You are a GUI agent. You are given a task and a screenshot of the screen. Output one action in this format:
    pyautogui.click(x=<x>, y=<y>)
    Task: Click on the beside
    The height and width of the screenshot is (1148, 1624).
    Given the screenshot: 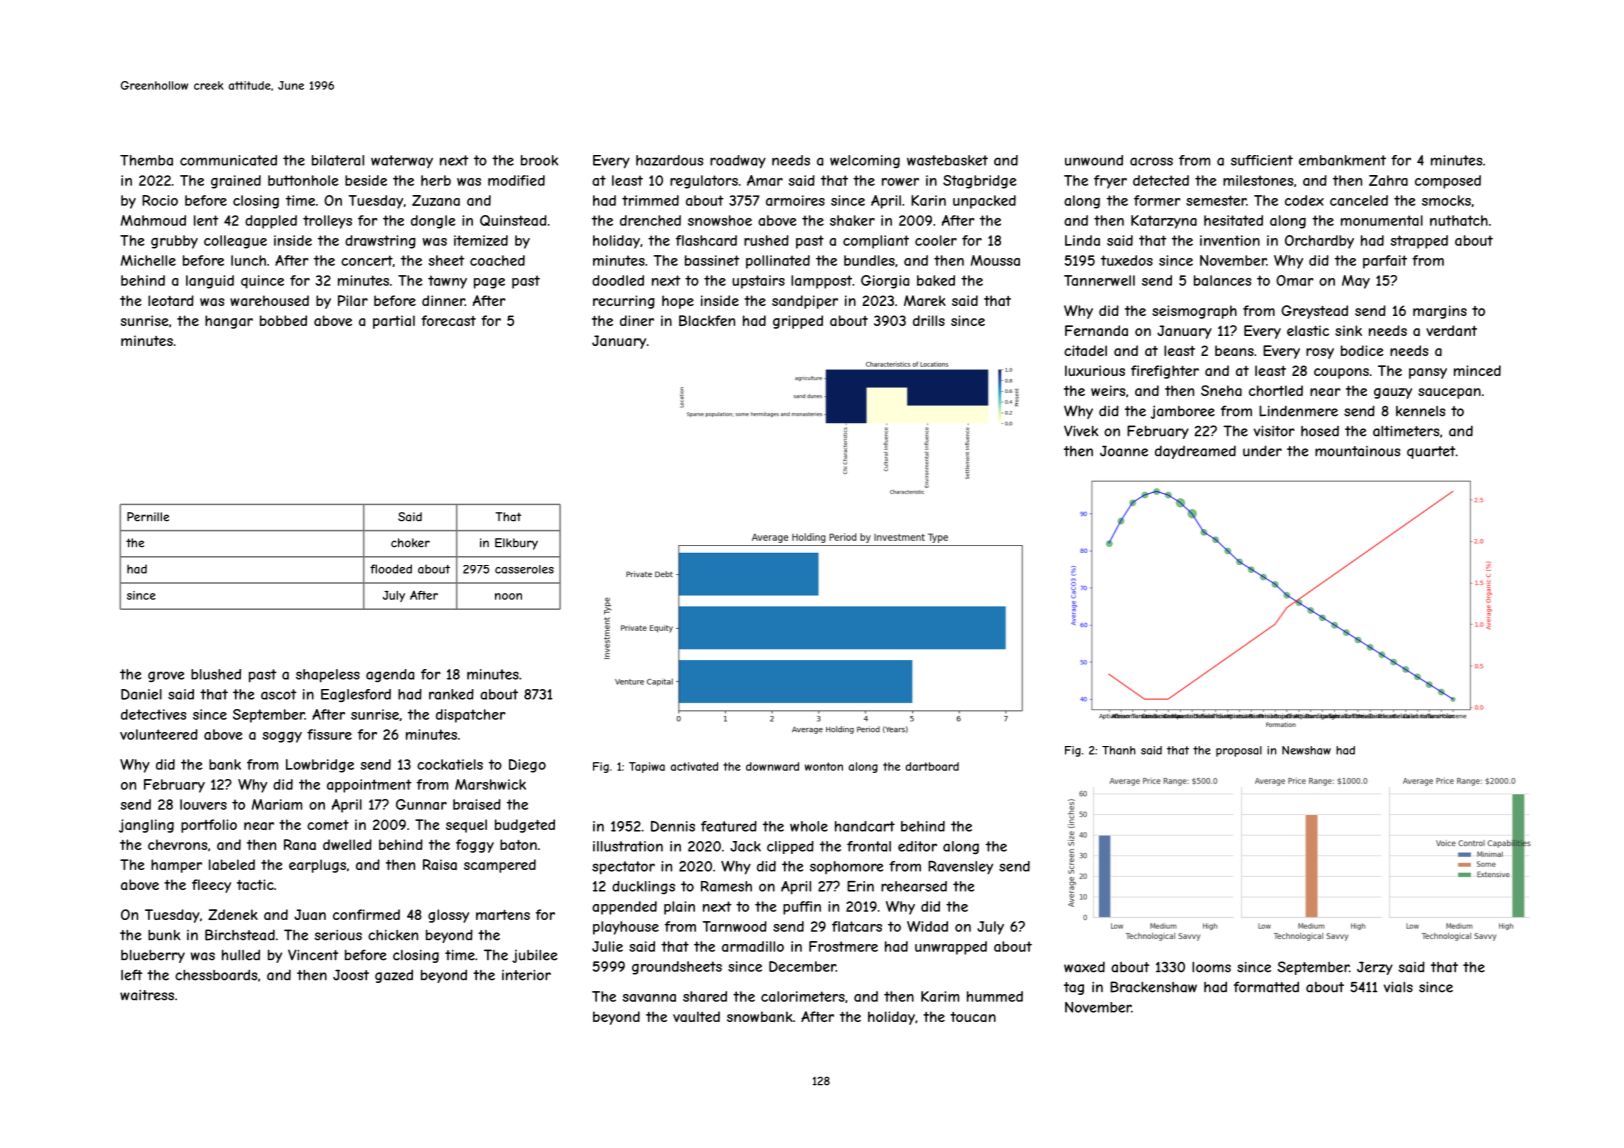 What is the action you would take?
    pyautogui.click(x=366, y=180)
